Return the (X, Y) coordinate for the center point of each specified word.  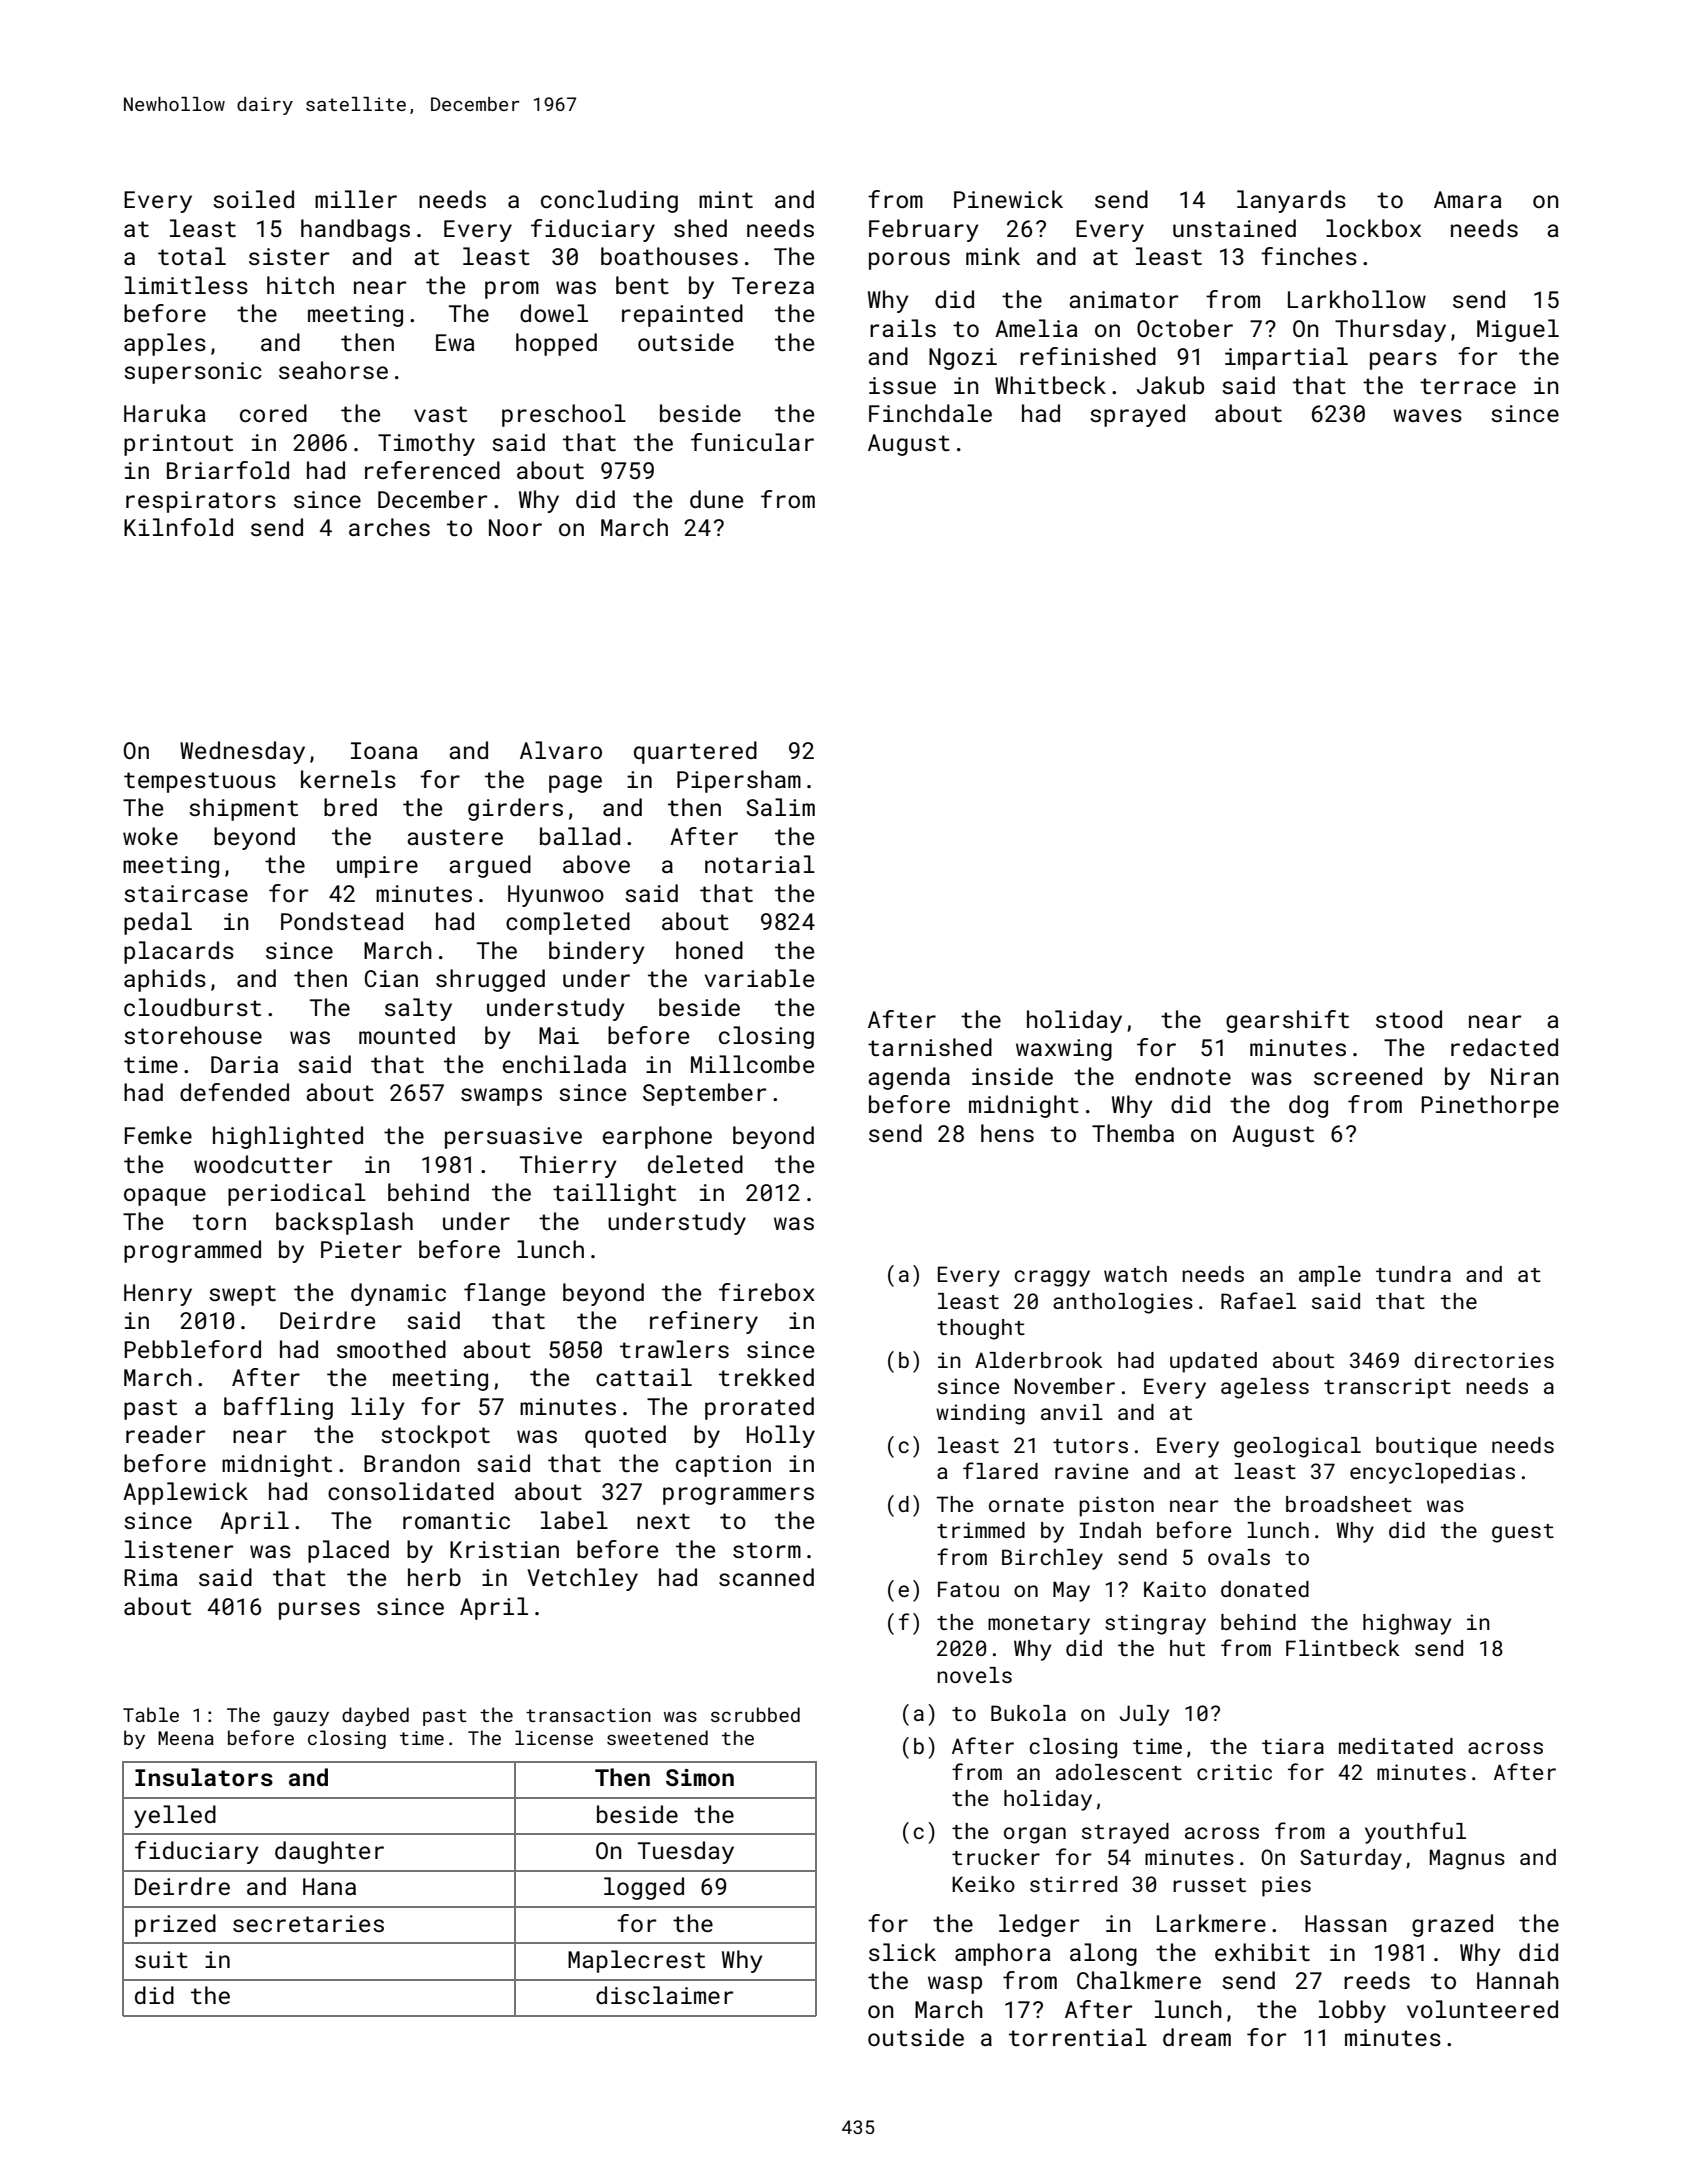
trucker (996, 1857)
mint (726, 199)
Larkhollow (1357, 299)
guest (1523, 1533)
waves (1427, 415)
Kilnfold (178, 527)
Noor (515, 527)
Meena (186, 1738)
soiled (253, 199)
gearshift (1287, 1021)
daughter (329, 1852)
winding (980, 1414)
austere (455, 837)
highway (1407, 1624)
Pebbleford (193, 1349)
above (596, 864)
